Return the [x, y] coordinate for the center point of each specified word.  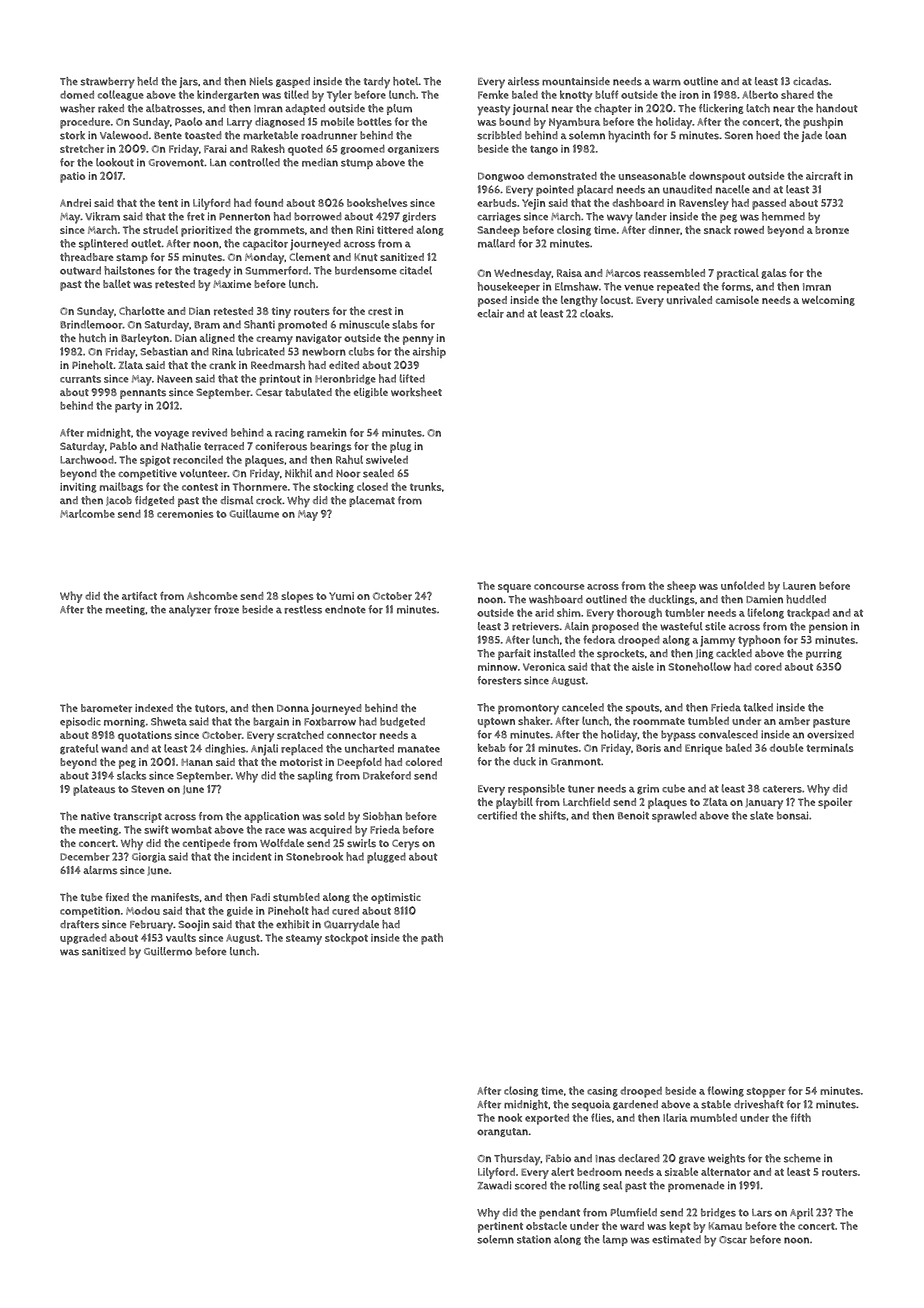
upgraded [83, 939]
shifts [552, 815]
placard [595, 190]
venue [639, 287]
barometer [106, 708]
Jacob [119, 501]
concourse [559, 587]
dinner [664, 230]
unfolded [743, 585]
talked [758, 707]
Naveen [175, 379]
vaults [181, 937]
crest [380, 312]
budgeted [402, 722]
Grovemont [176, 163]
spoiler [835, 803]
